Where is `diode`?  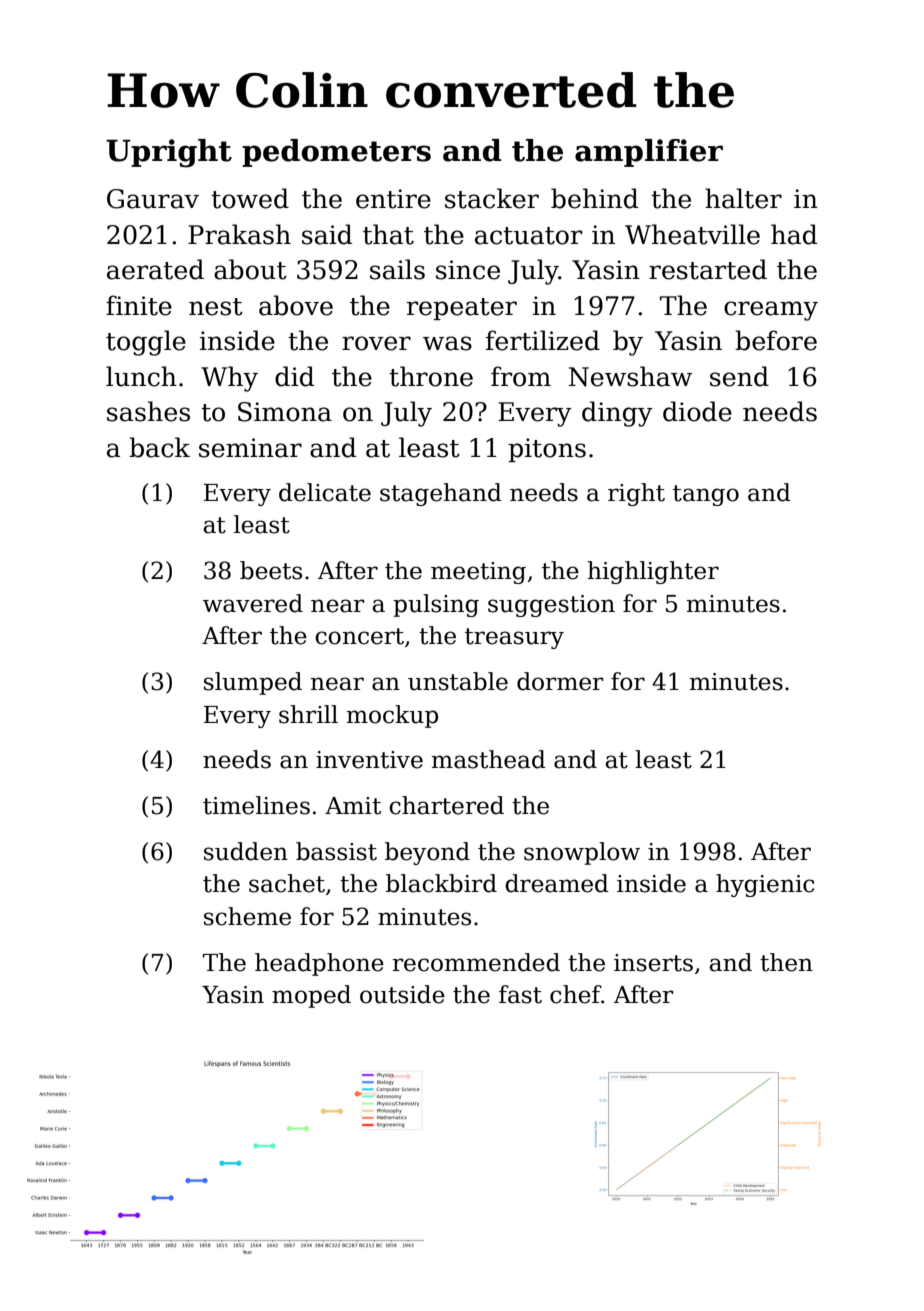
diode is located at coordinates (697, 411).
